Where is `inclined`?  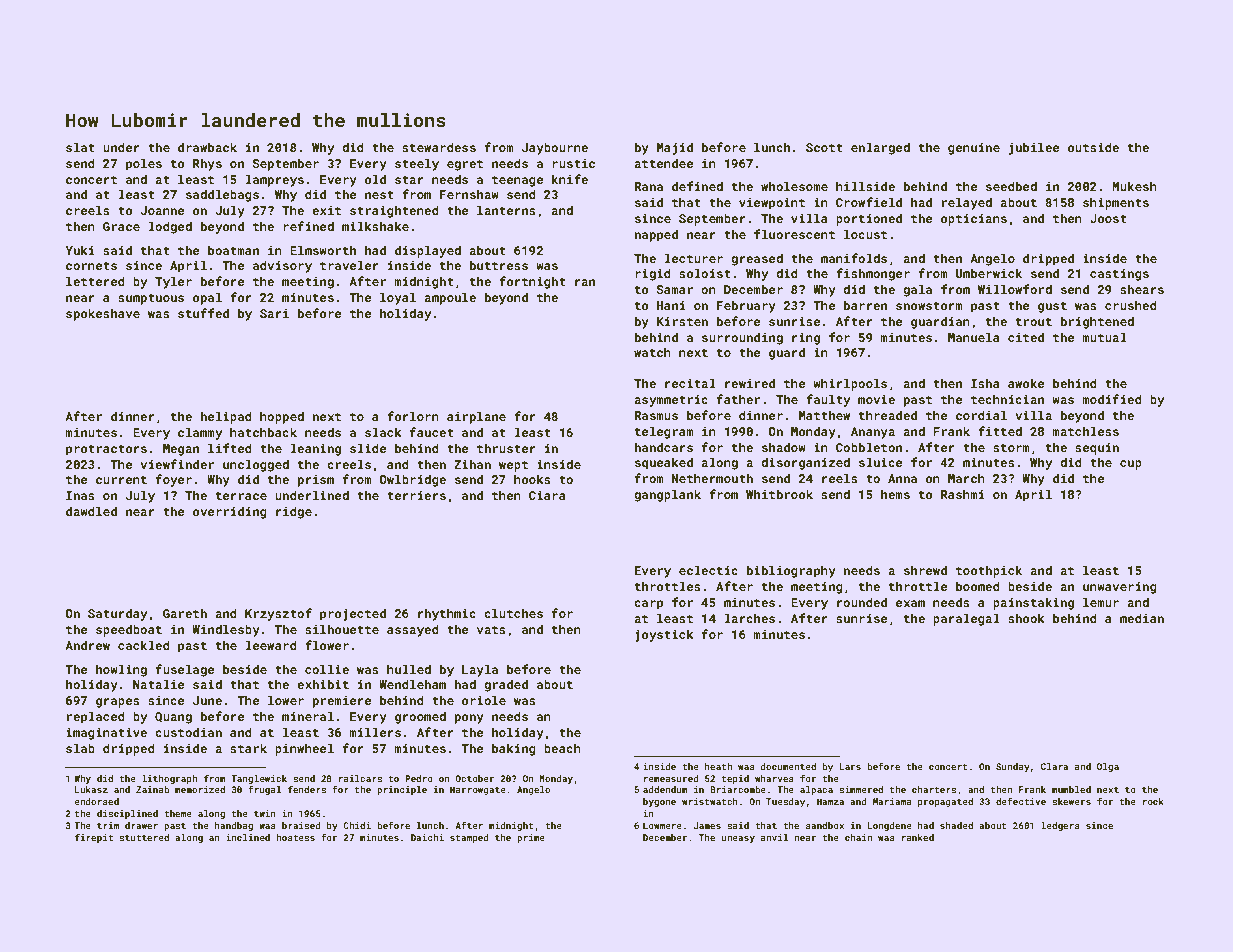
inclined is located at coordinates (248, 837).
